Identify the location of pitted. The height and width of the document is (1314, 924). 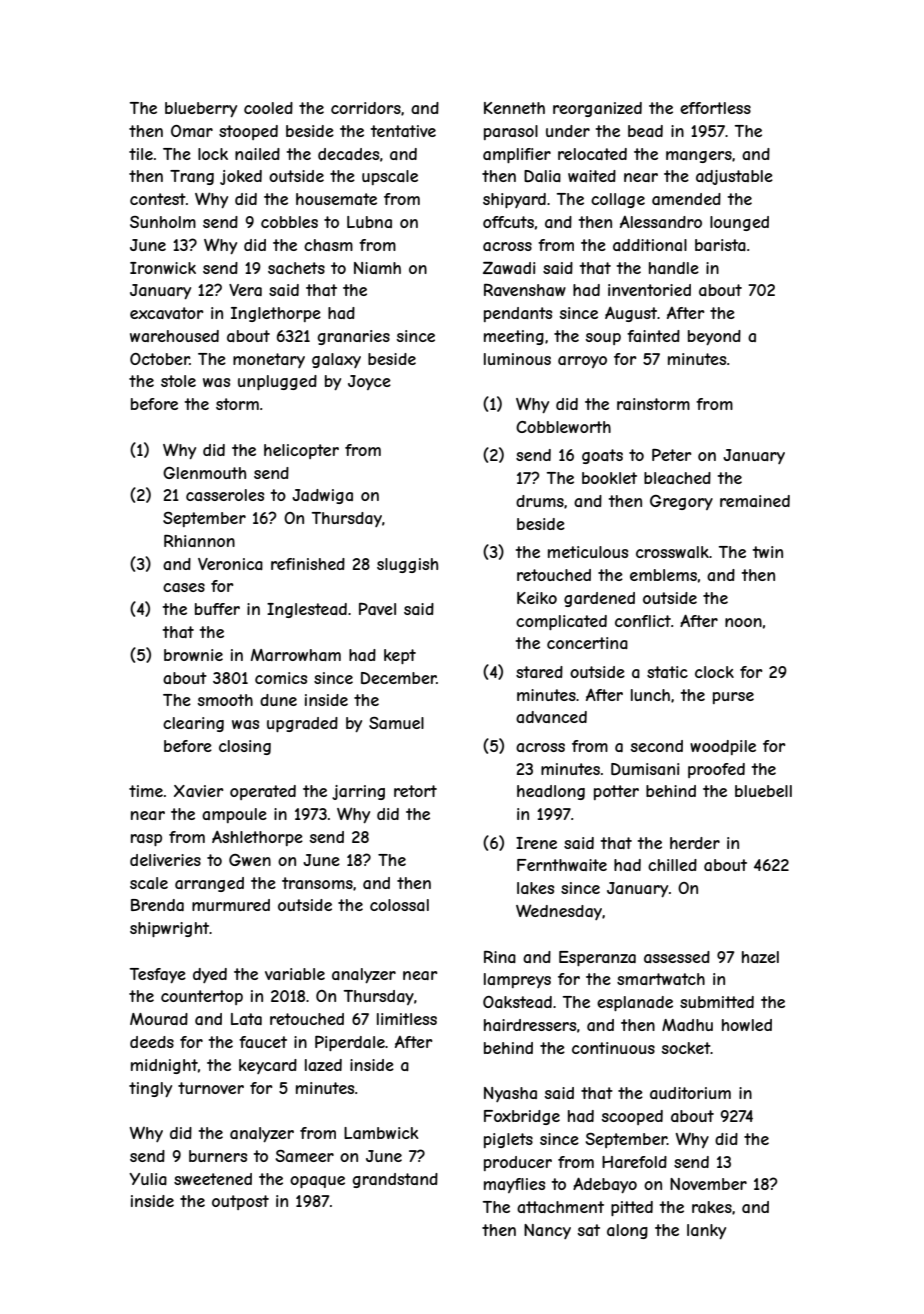
(632, 1208).
